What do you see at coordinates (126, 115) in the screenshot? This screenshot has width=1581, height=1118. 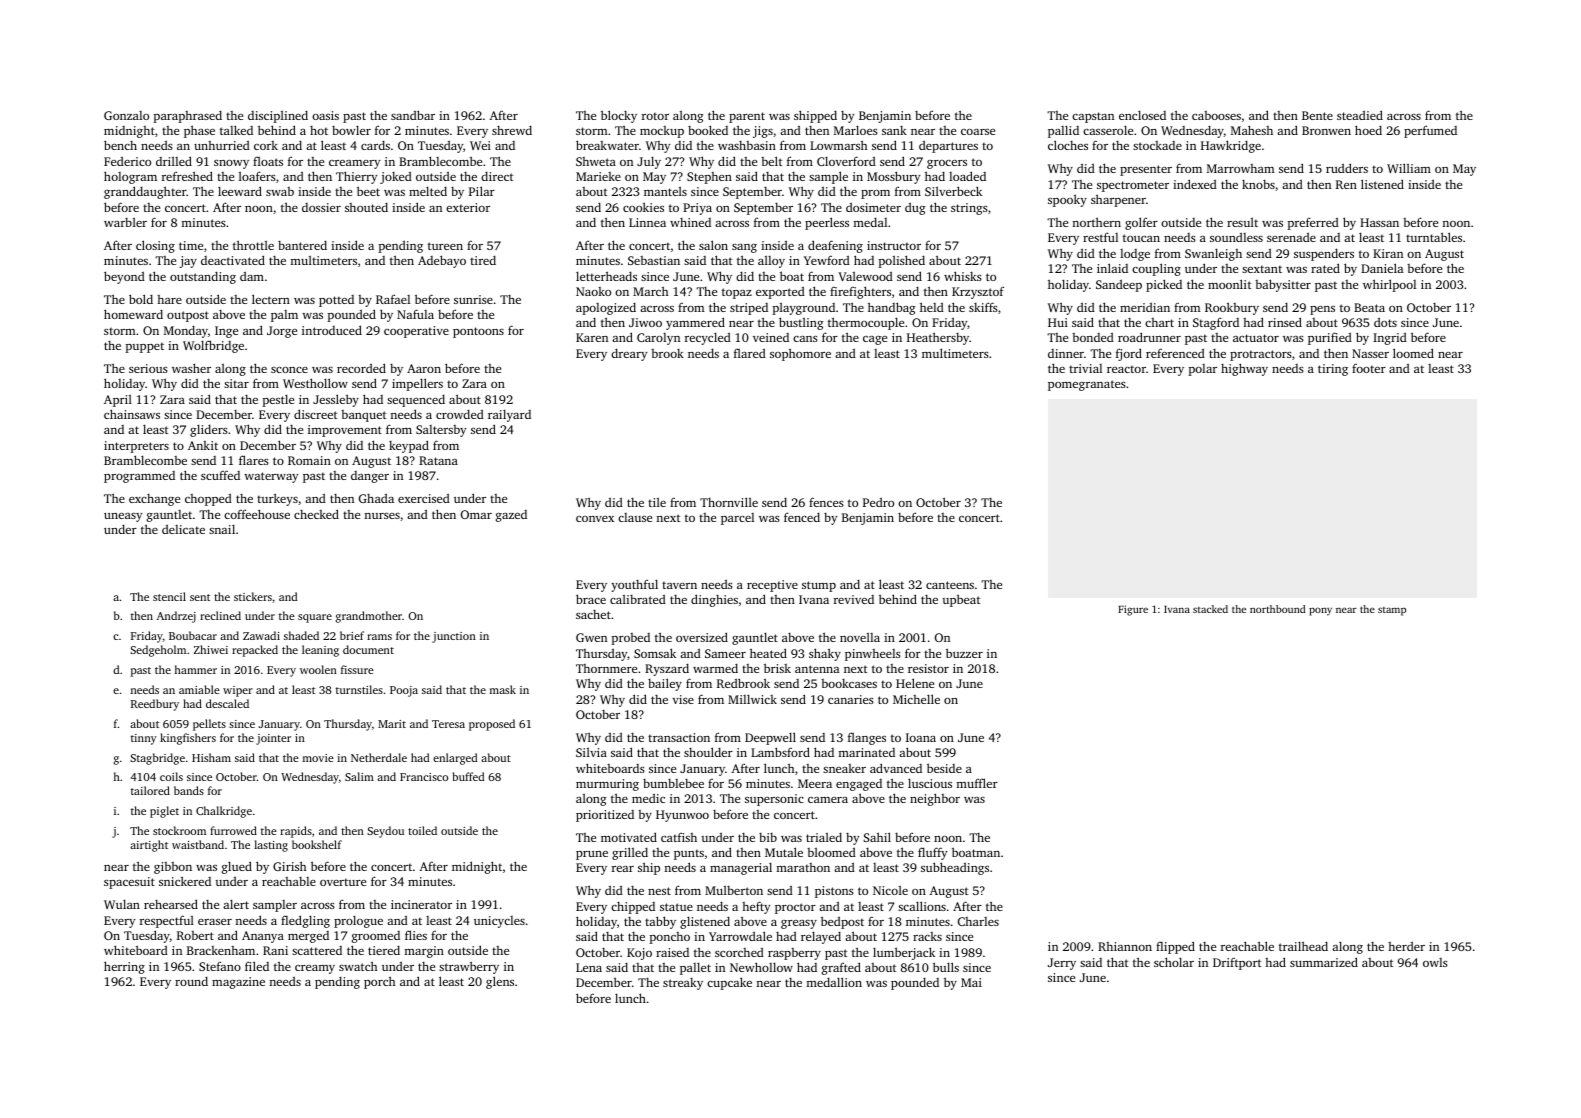 I see `Gonzalo` at bounding box center [126, 115].
